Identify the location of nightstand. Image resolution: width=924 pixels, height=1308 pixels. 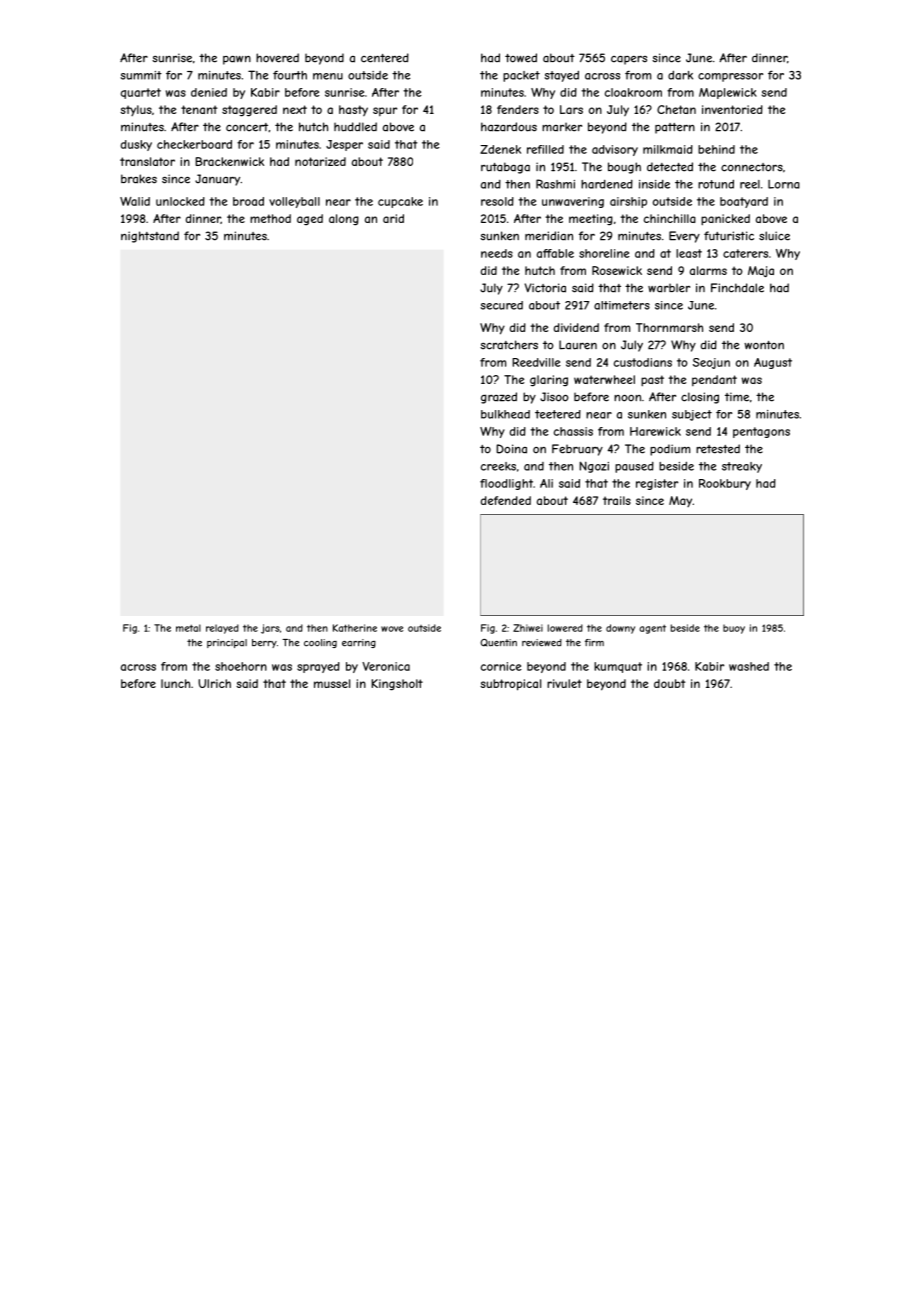
(150, 237).
